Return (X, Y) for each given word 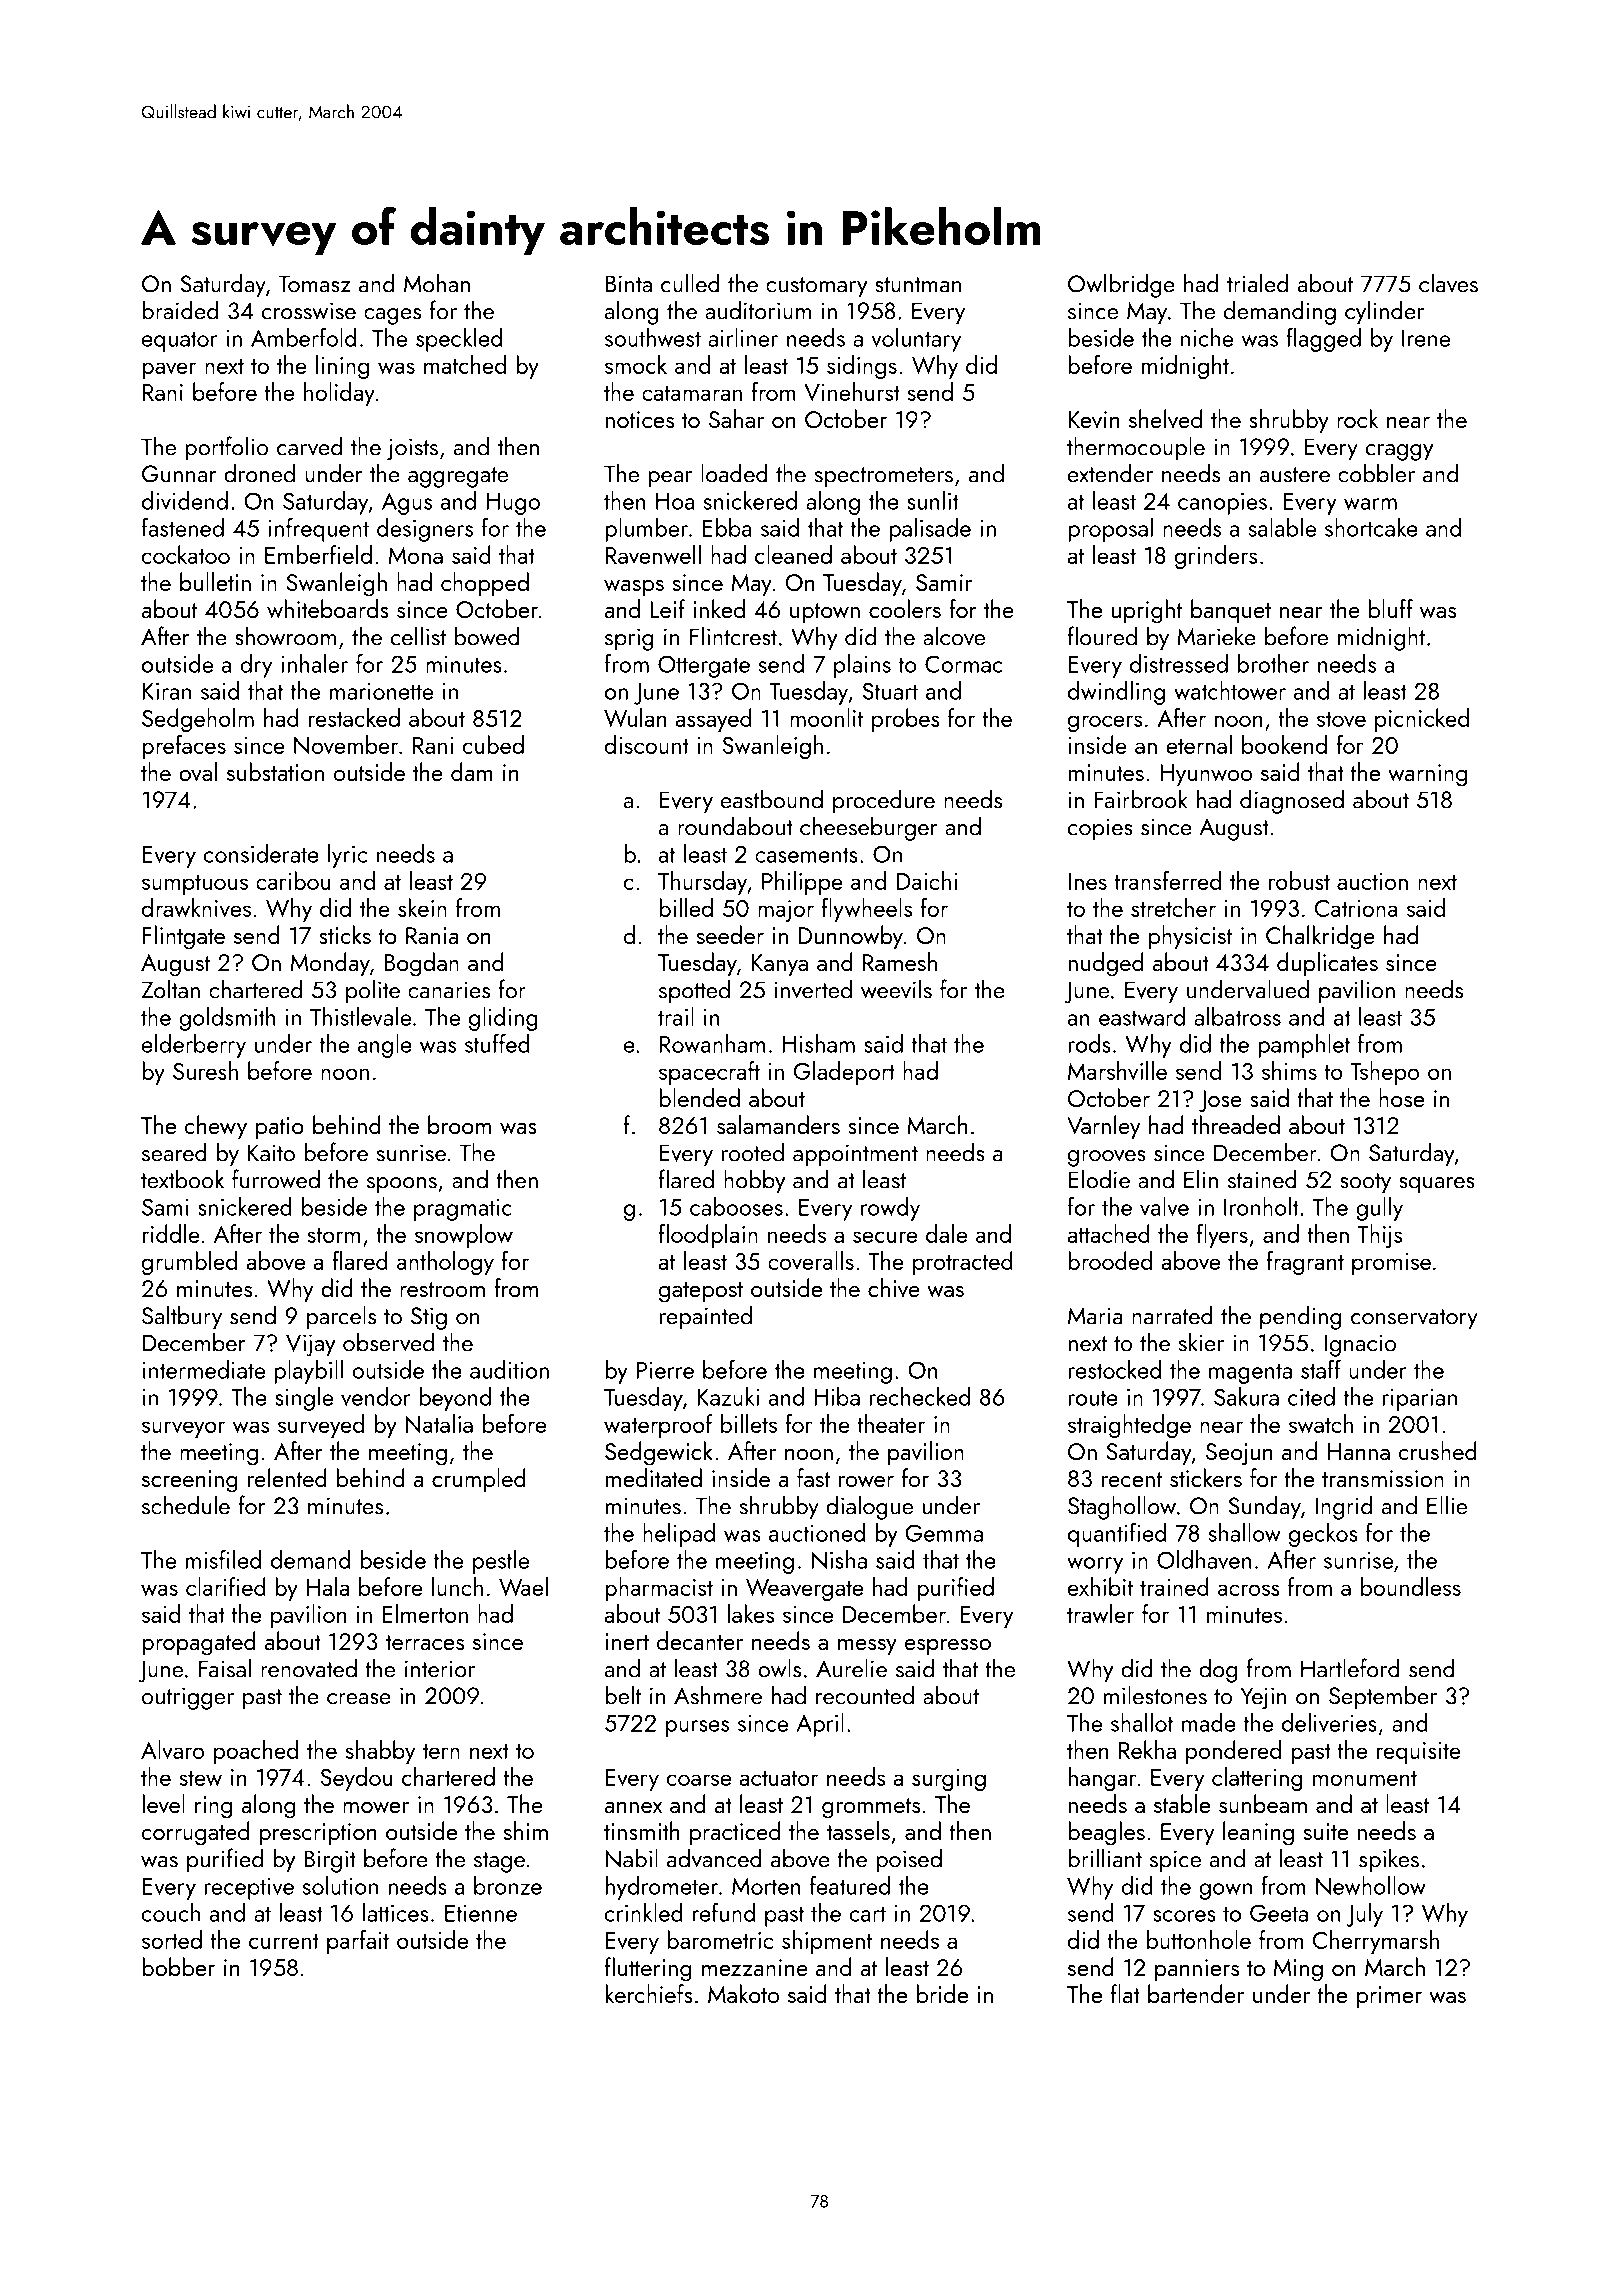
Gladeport (844, 1073)
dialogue (869, 1507)
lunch (457, 1586)
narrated (1172, 1315)
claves (1448, 283)
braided (180, 310)
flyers (1222, 1236)
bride (942, 1993)
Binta (629, 284)
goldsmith (227, 1019)
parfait (358, 1942)
